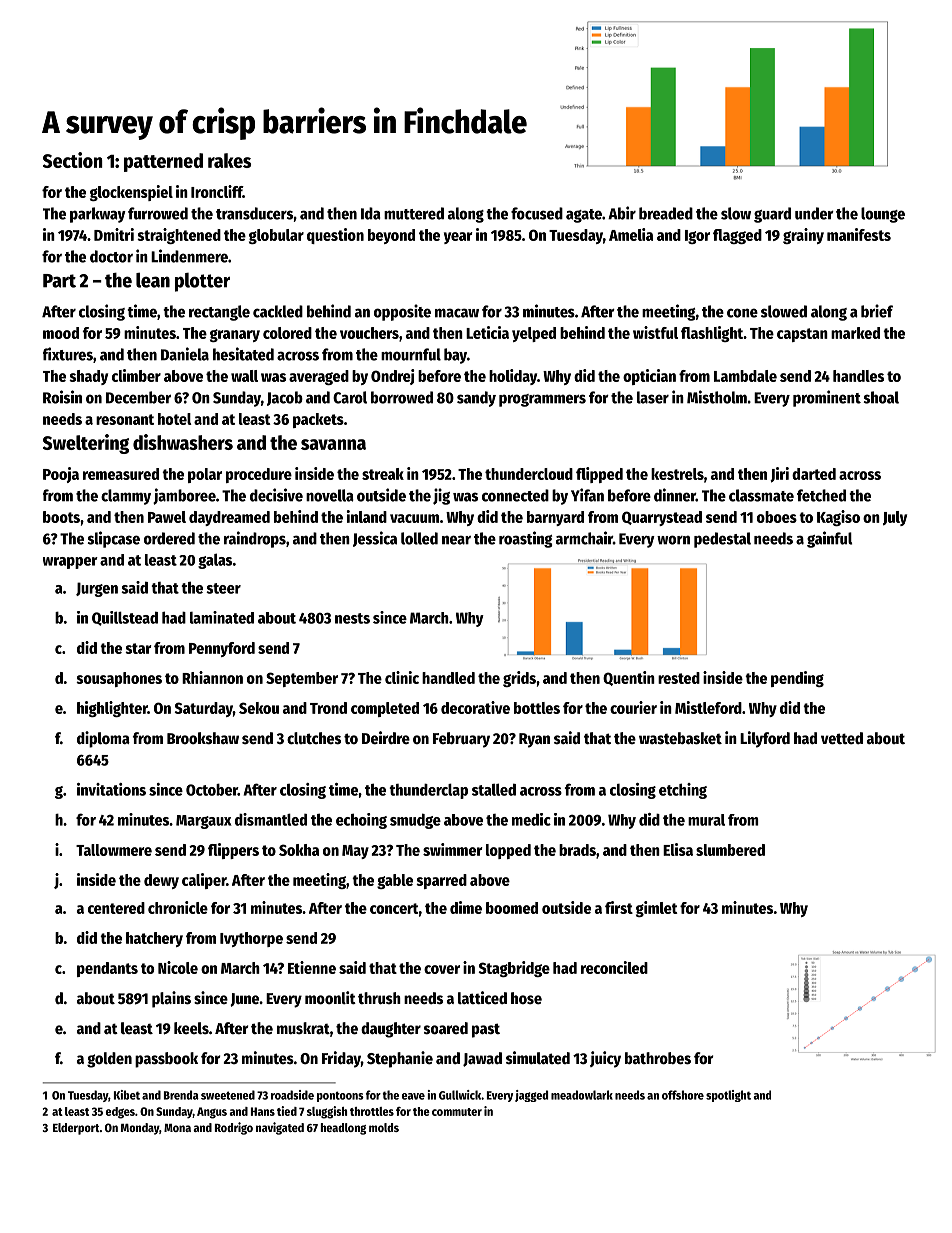  What do you see at coordinates (177, 1128) in the screenshot?
I see `Mona` at bounding box center [177, 1128].
